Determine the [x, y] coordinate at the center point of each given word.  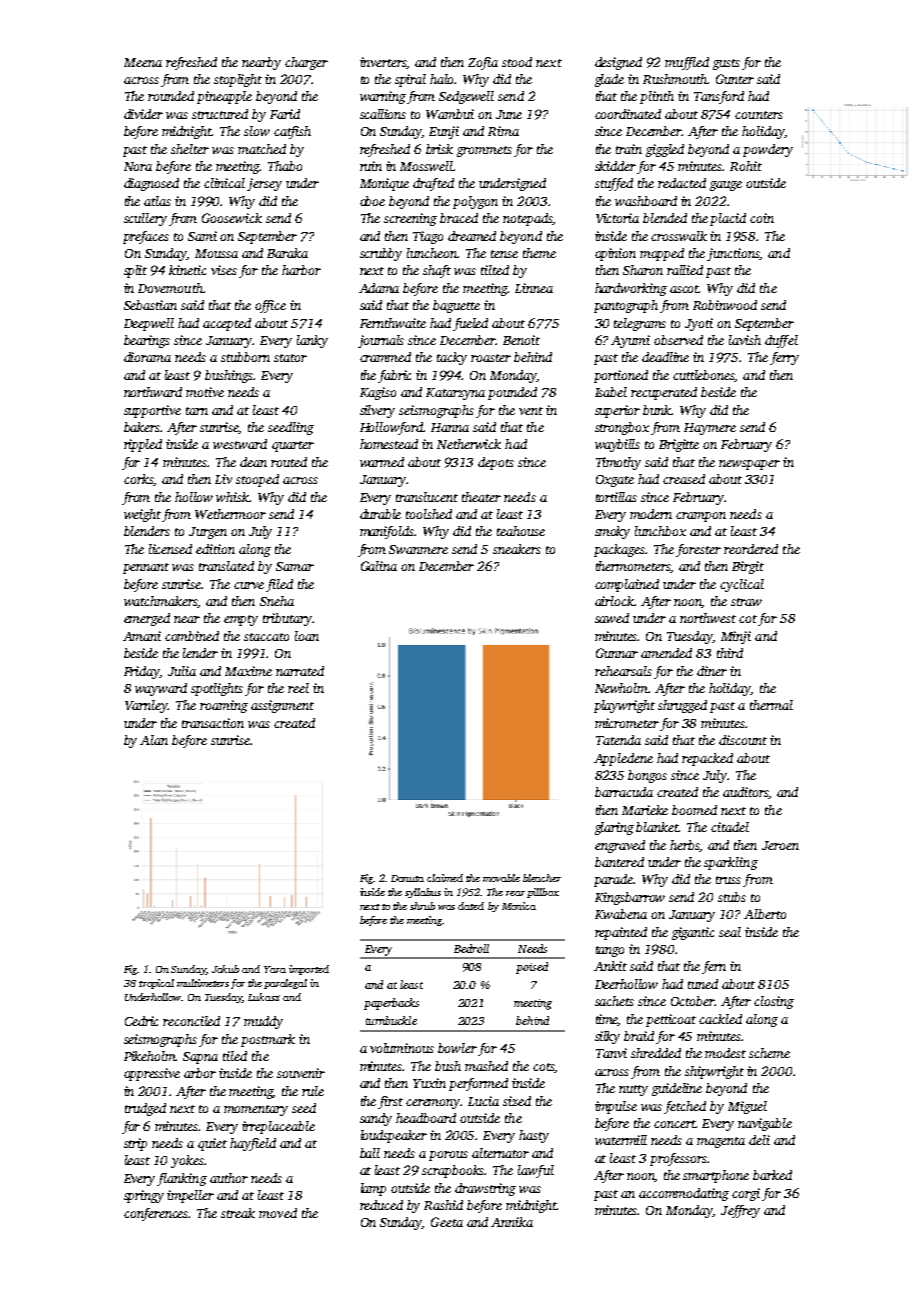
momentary [256, 1110]
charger [306, 63]
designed [618, 63]
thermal [771, 705]
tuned [703, 984]
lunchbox [660, 531]
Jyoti [699, 324]
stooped [257, 480]
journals [381, 341]
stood [517, 62]
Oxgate [615, 481]
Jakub [225, 969]
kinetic [187, 270]
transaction [213, 723]
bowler [457, 1048]
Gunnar [617, 653]
